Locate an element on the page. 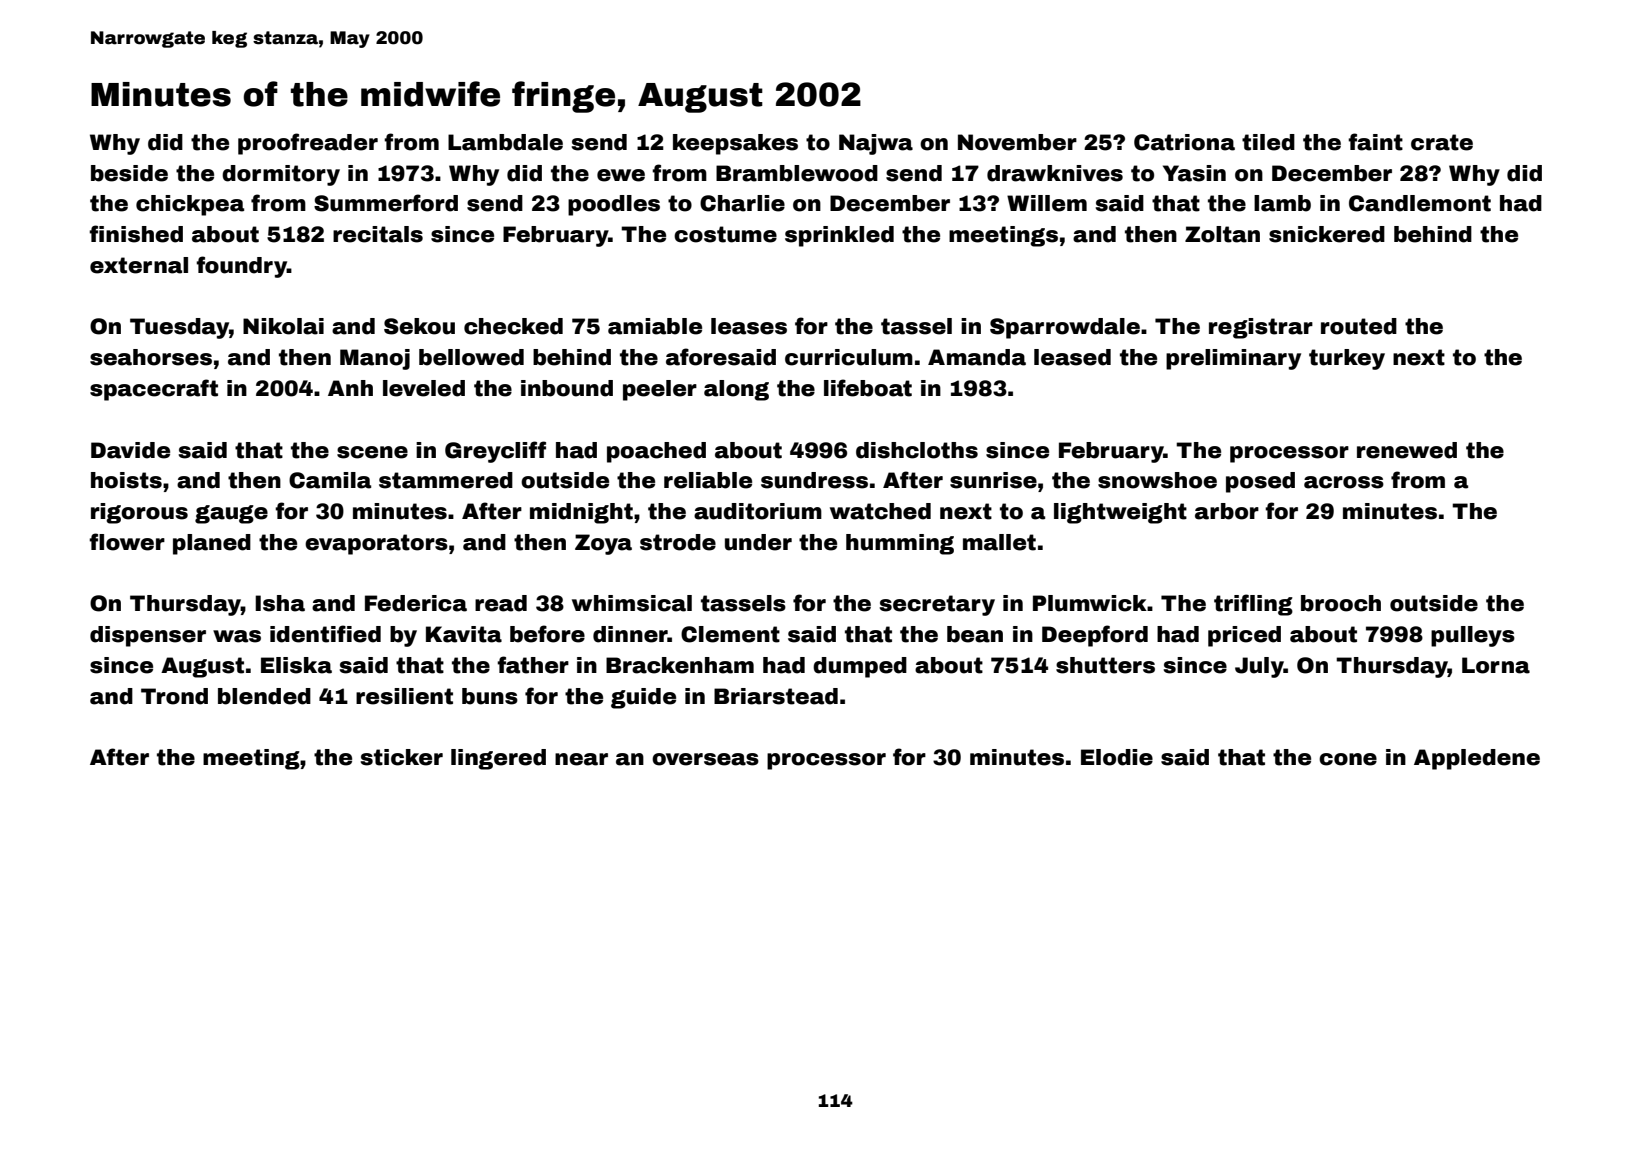 Image resolution: width=1634 pixels, height=1155 pixels. buns is located at coordinates (490, 696).
